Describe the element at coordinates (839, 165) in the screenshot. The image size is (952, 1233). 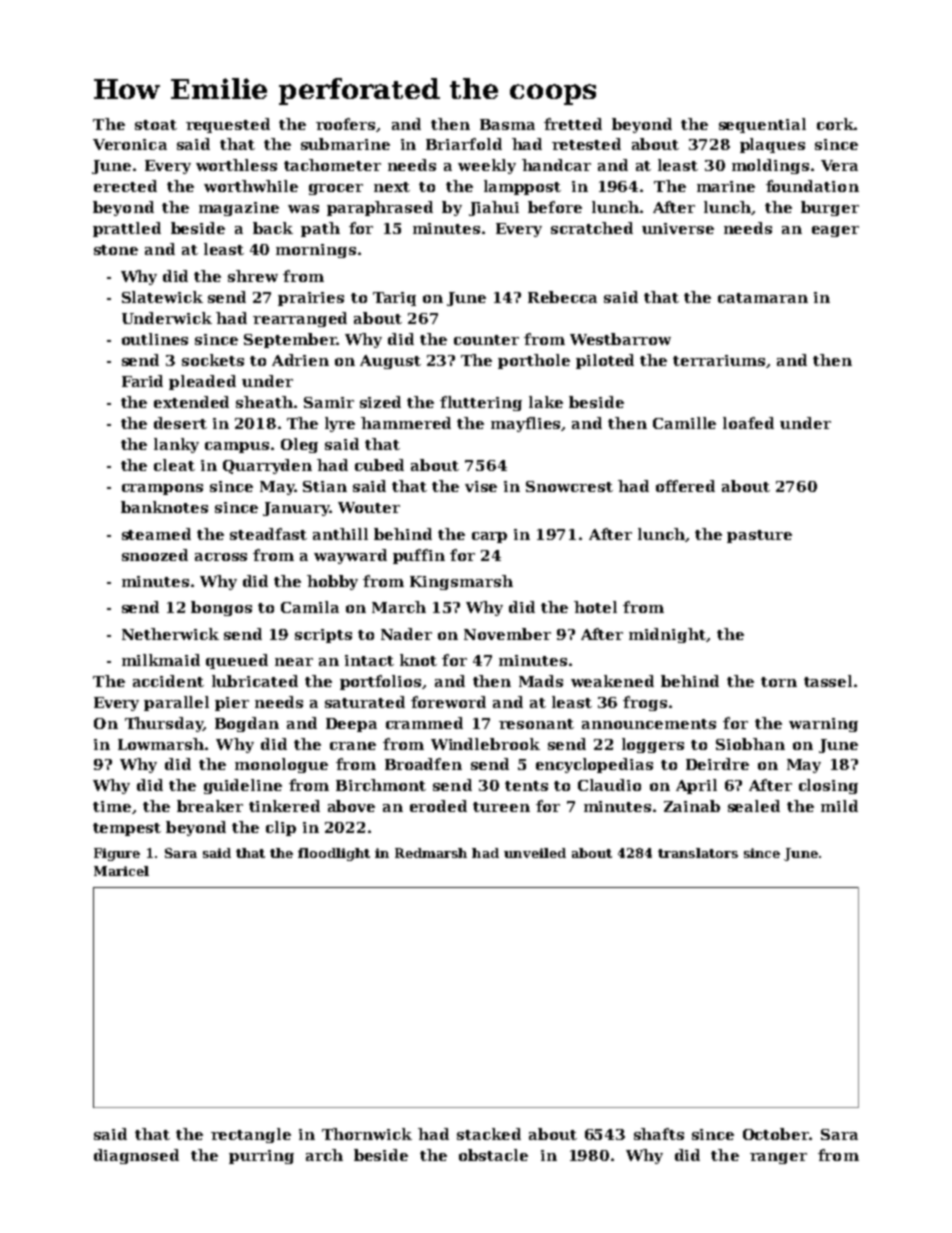
I see `Vera` at that location.
